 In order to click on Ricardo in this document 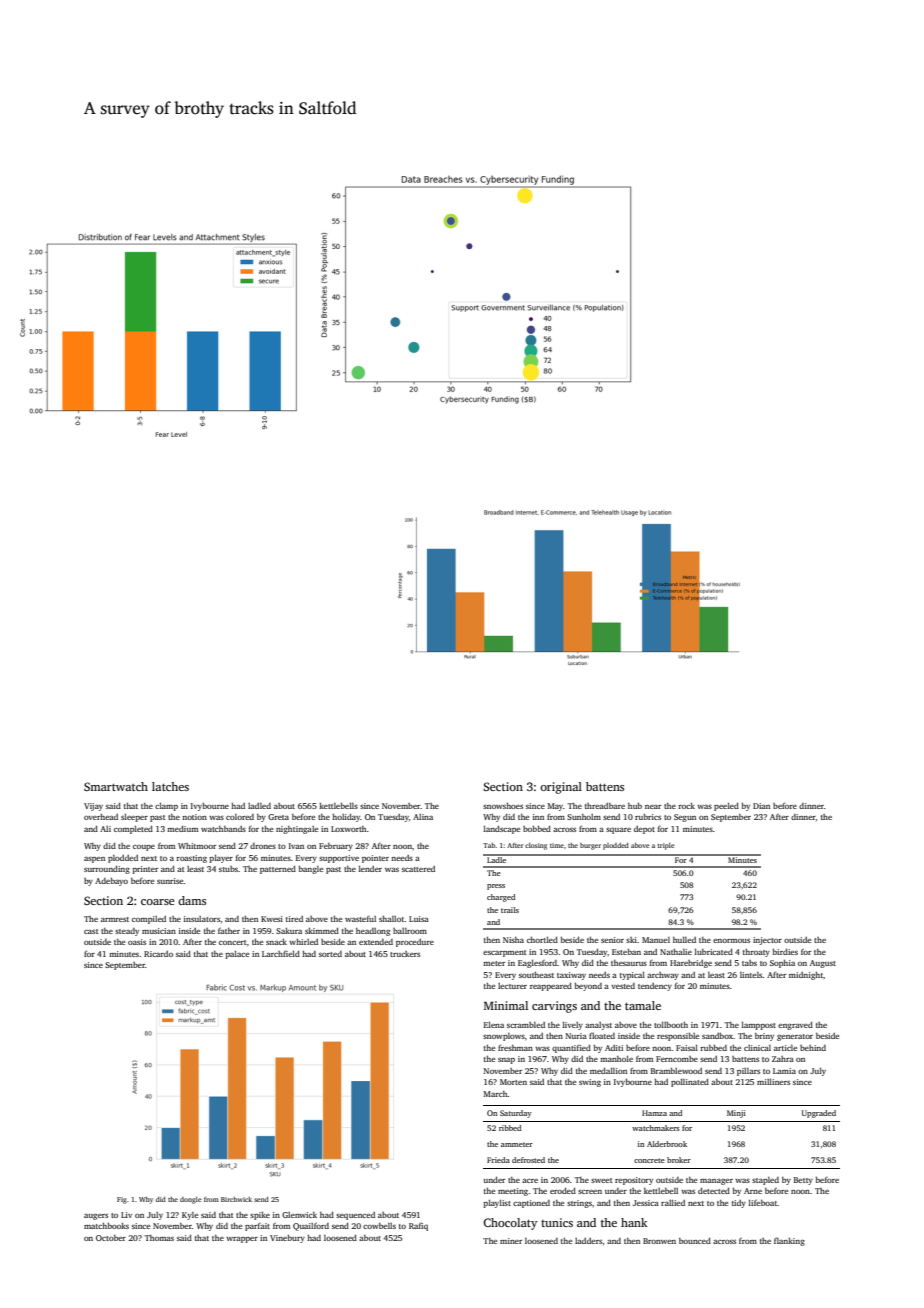, I will do `click(158, 954)`.
